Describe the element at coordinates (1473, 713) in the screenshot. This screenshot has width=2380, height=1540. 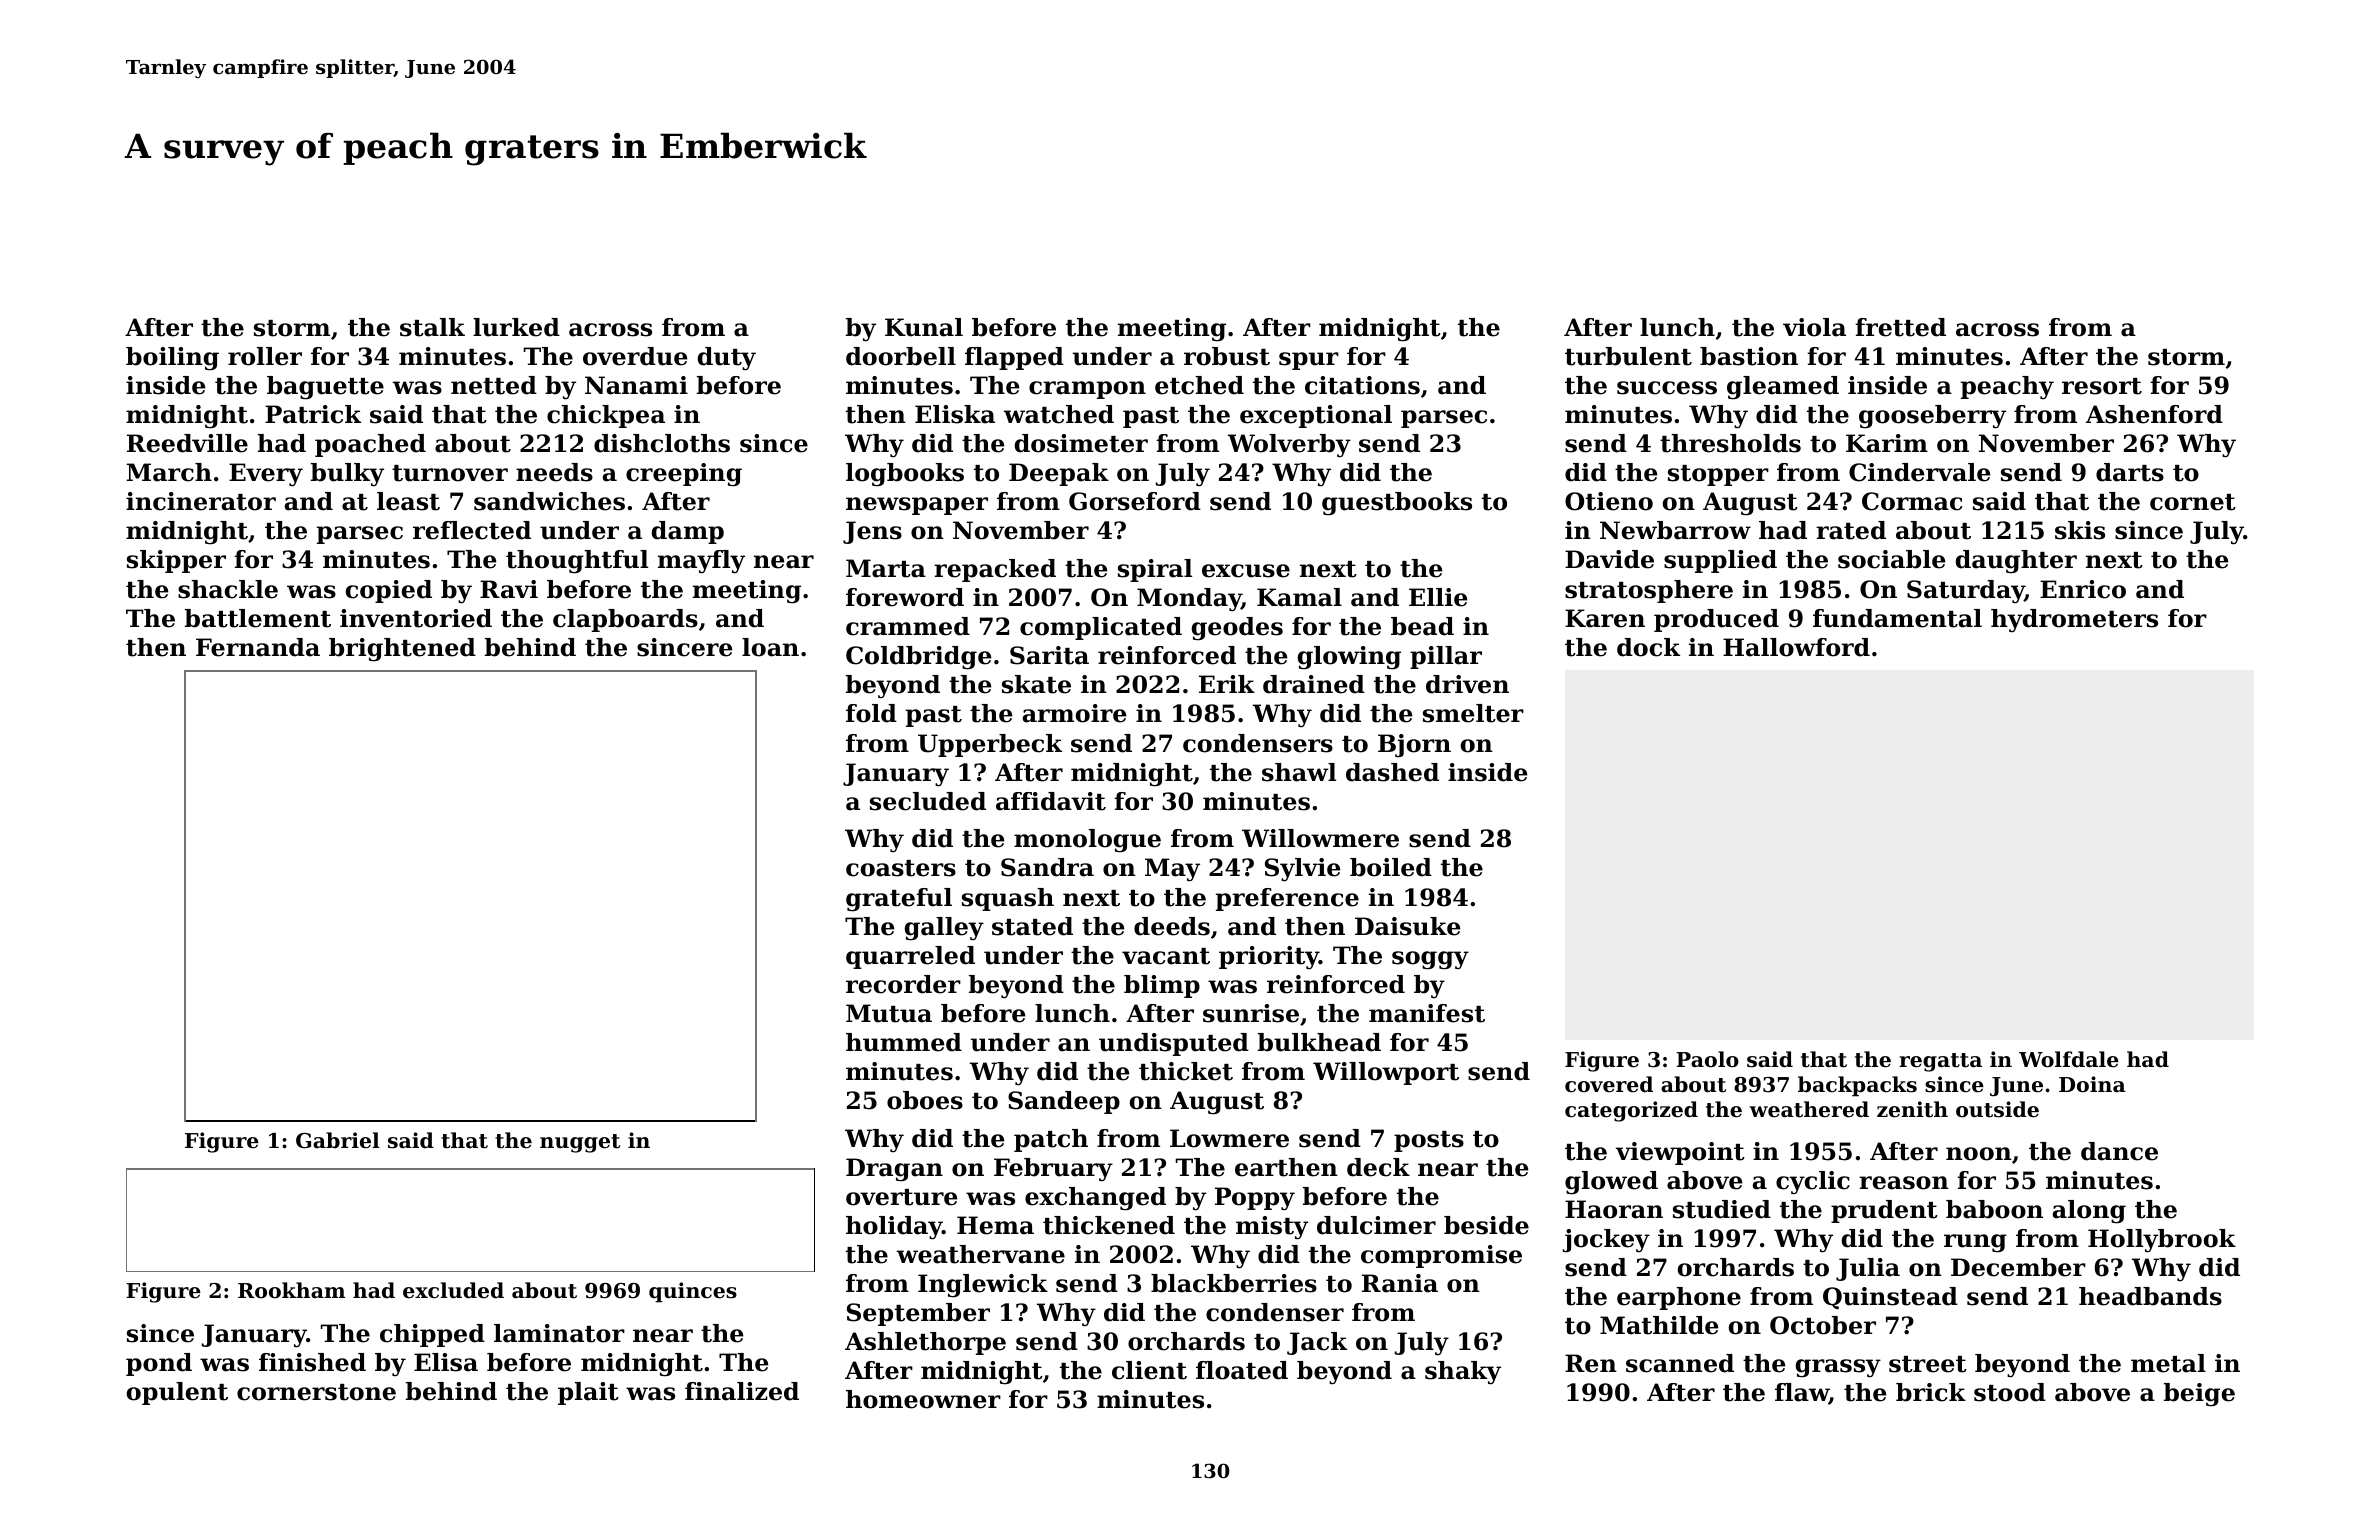
I see `smelter` at that location.
